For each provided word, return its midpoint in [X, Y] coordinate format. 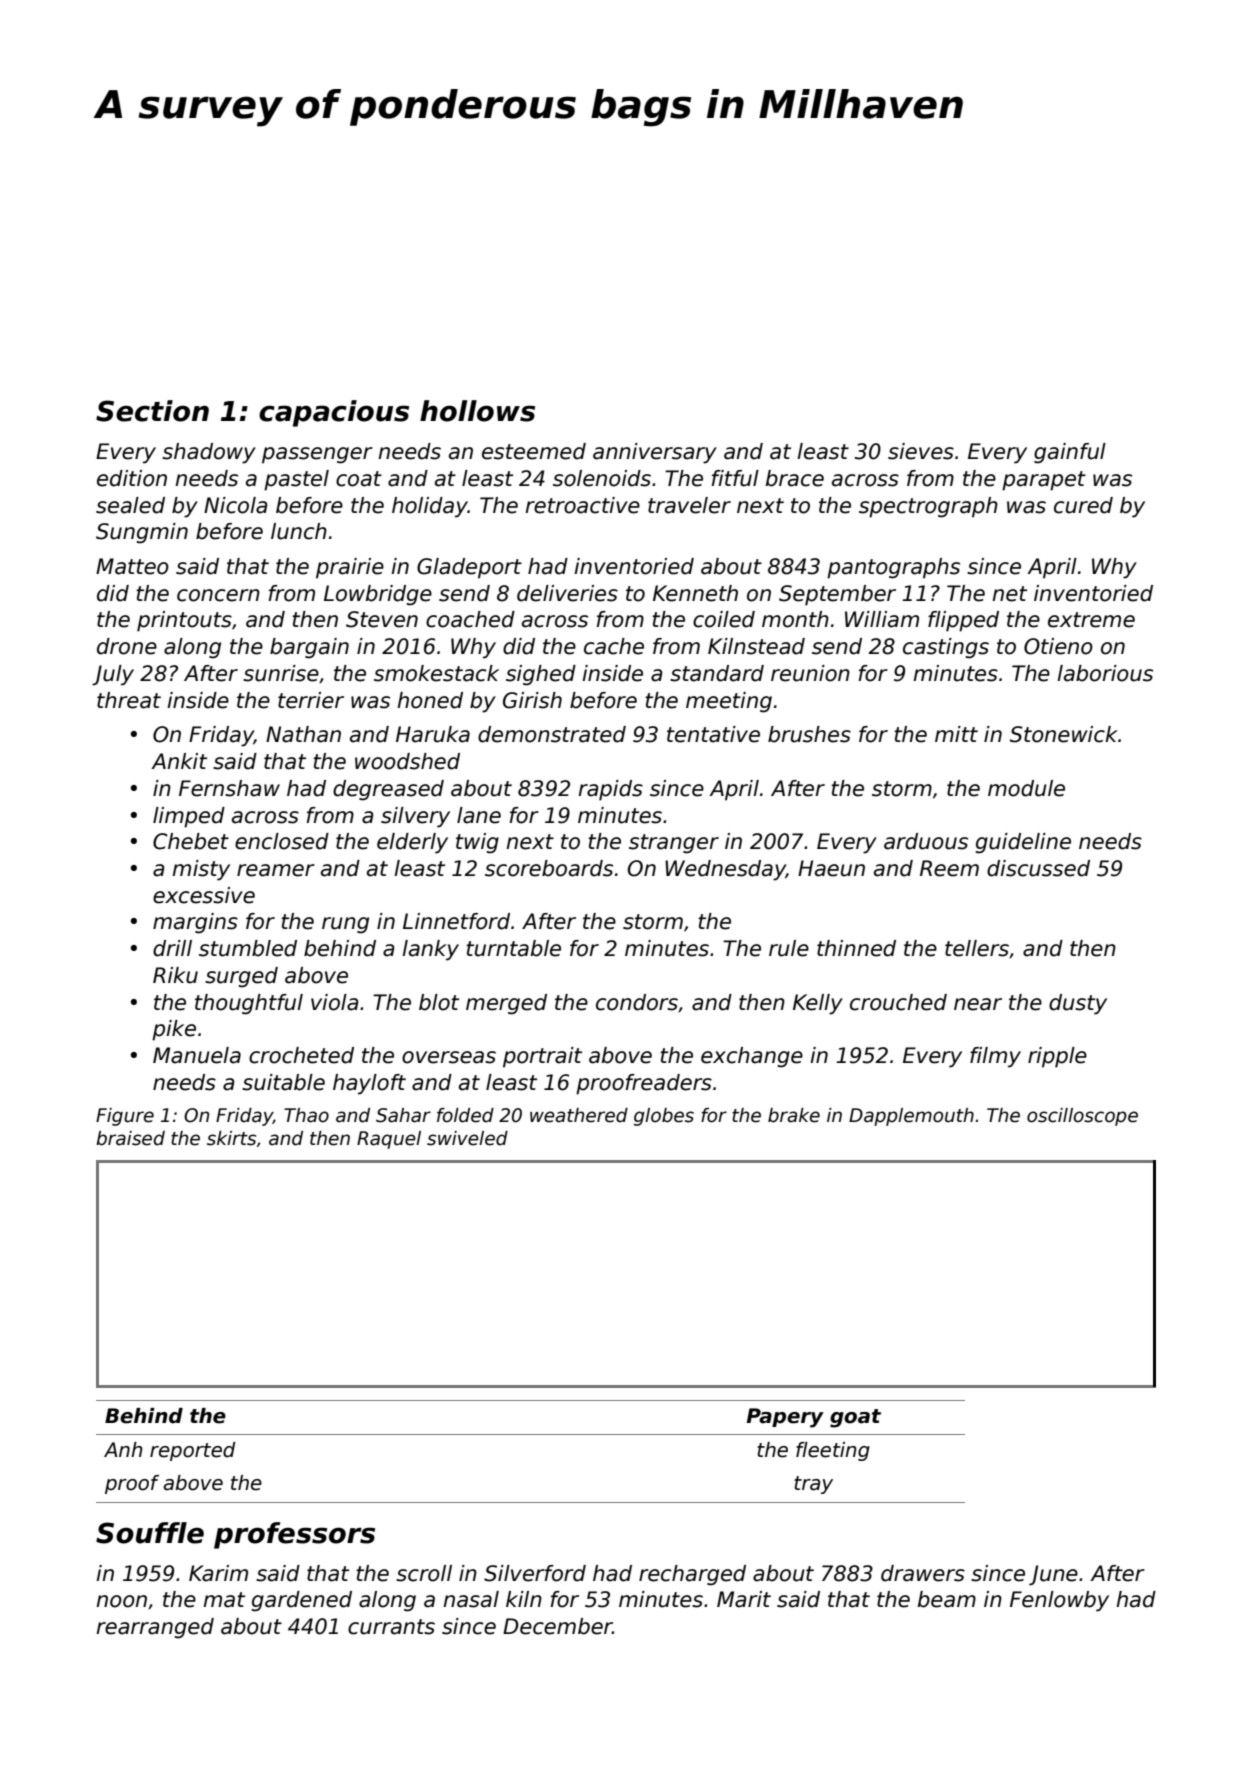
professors [294, 1535]
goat [855, 1418]
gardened [301, 1601]
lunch [299, 531]
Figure [125, 1117]
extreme [1091, 620]
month [795, 619]
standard [717, 673]
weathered [579, 1115]
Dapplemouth [911, 1117]
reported [193, 1451]
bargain [309, 648]
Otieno [1058, 646]
